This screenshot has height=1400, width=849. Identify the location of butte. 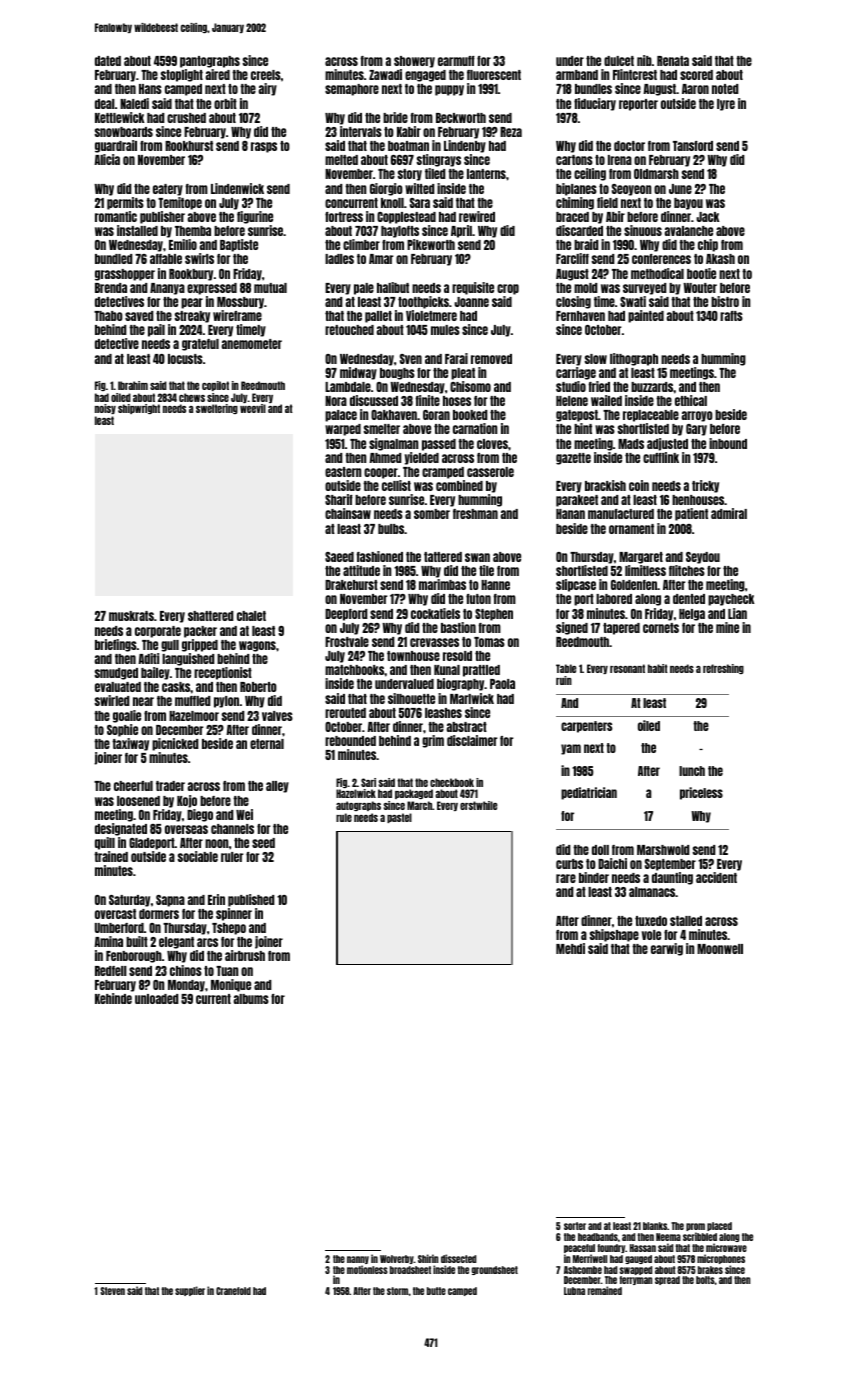
(436, 1291).
